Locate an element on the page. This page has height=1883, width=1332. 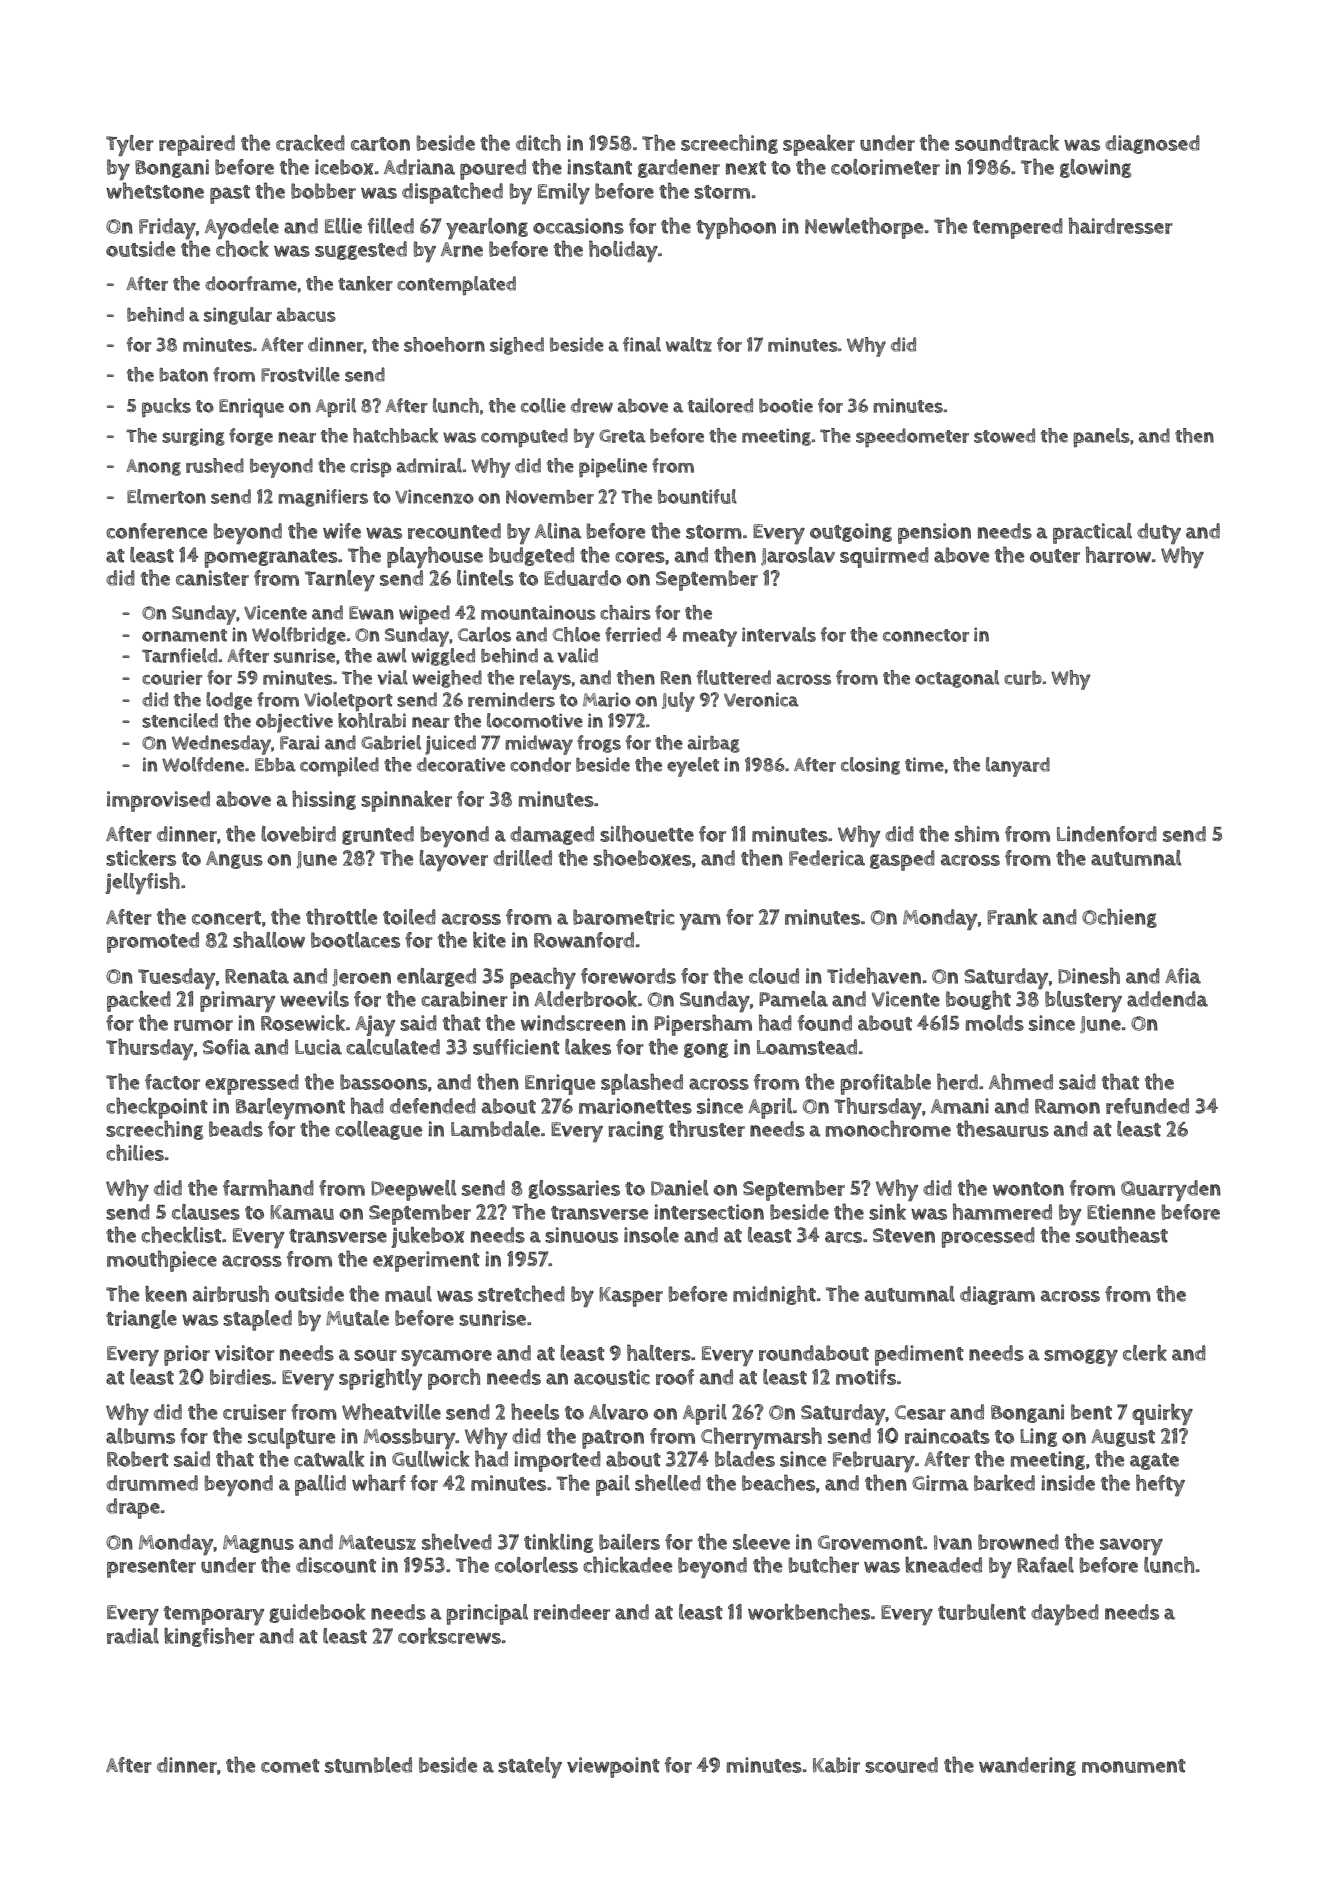
ditch is located at coordinates (538, 142).
